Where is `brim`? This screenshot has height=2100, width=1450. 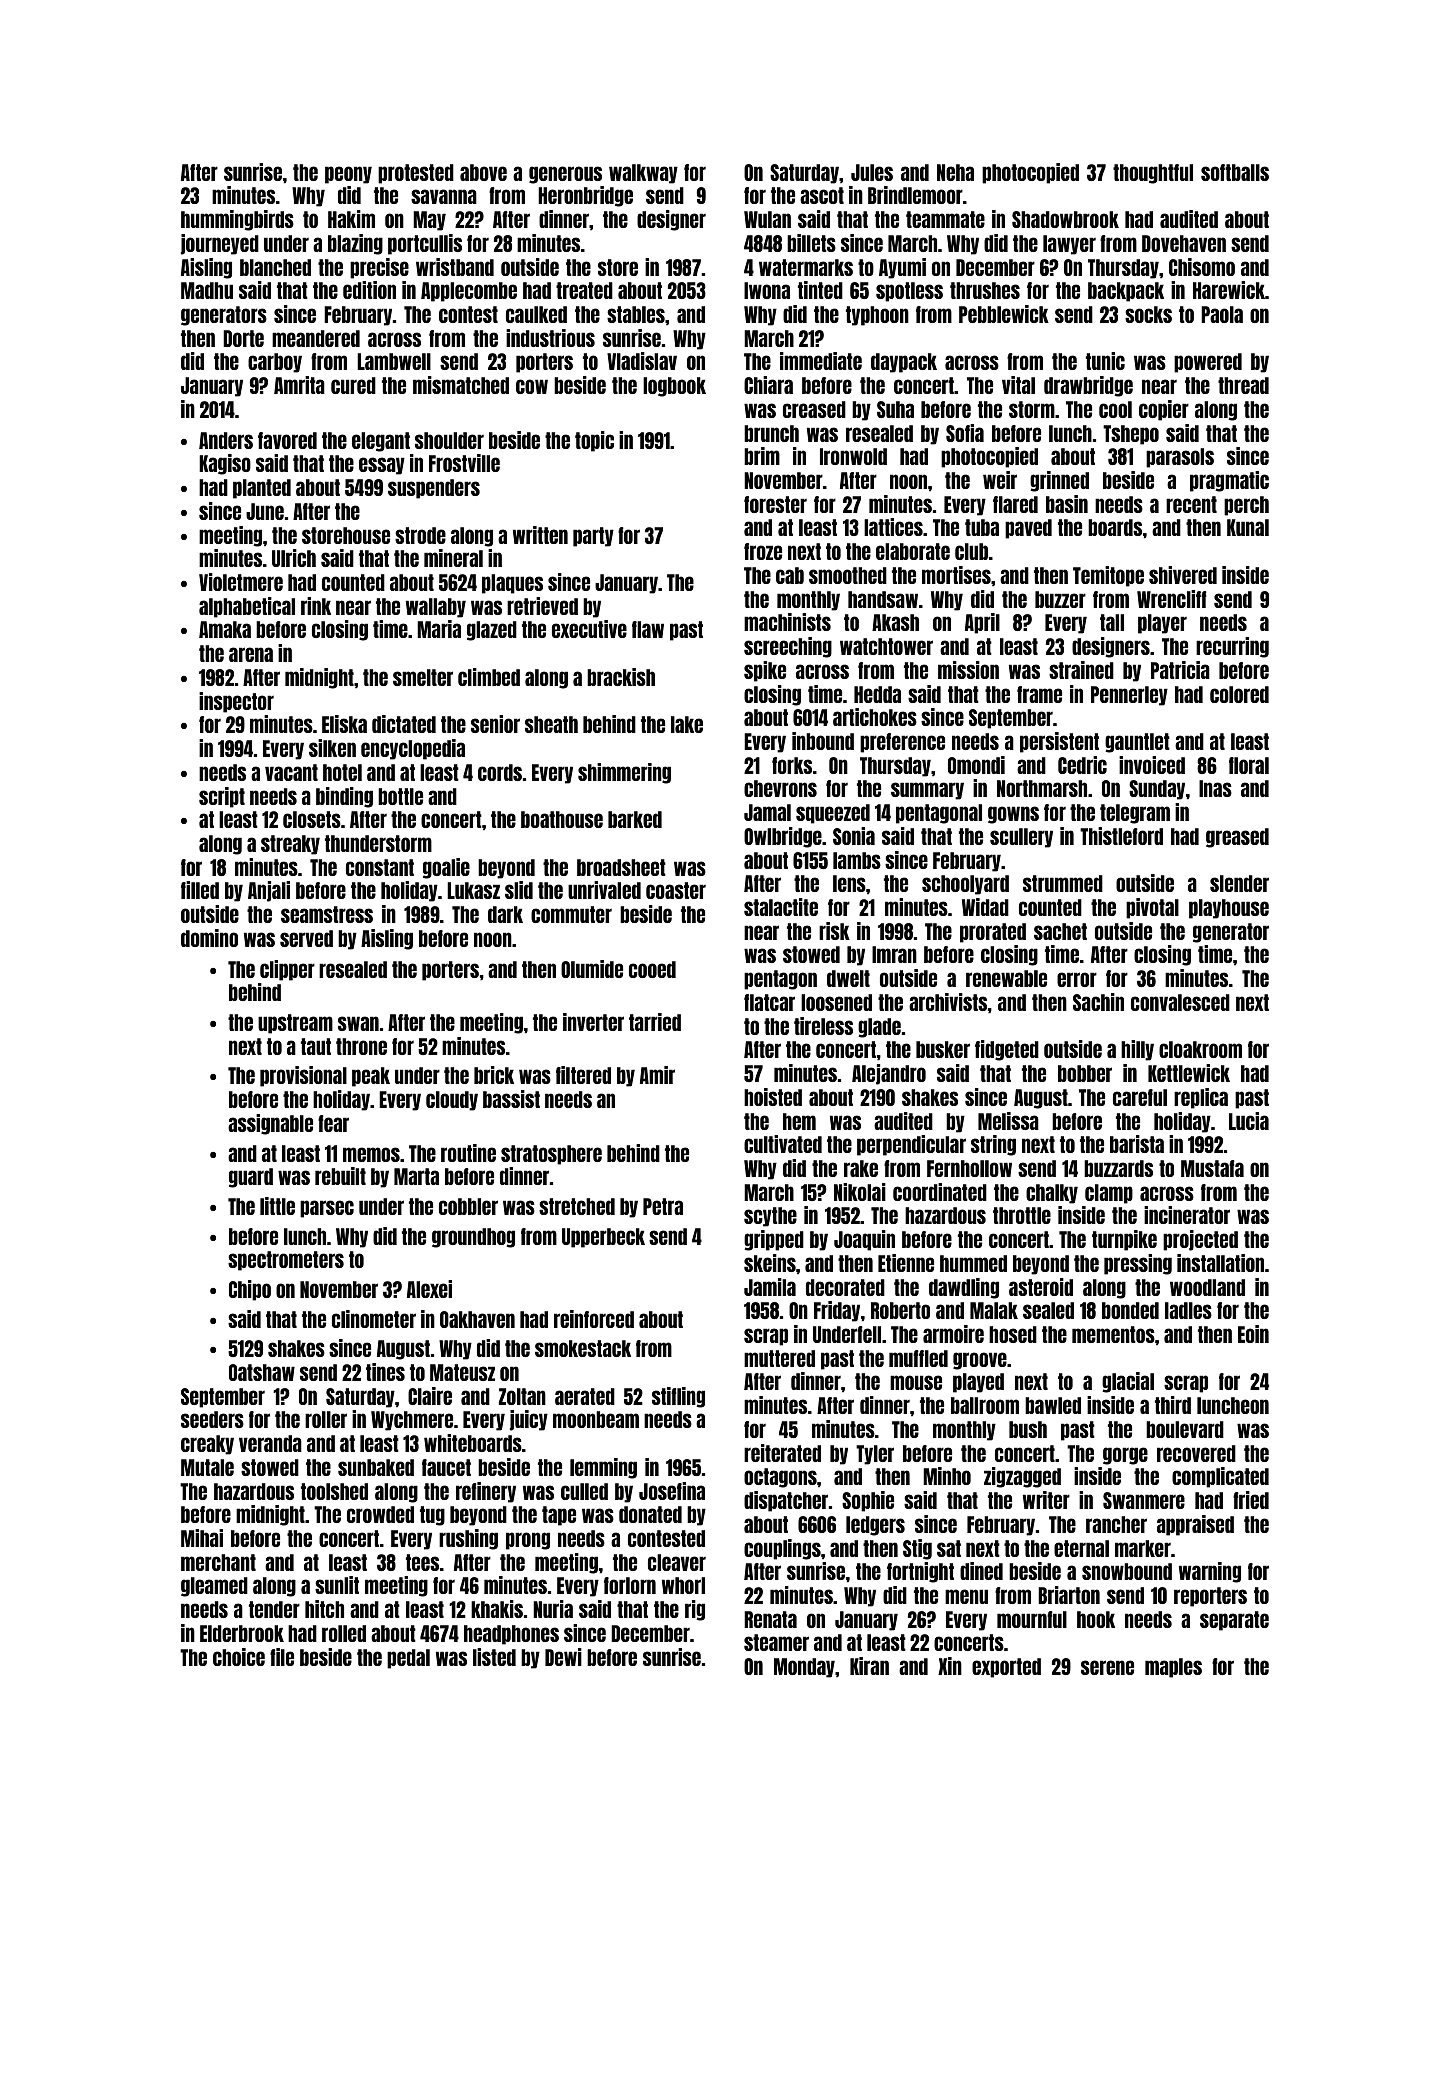 brim is located at coordinates (762, 456).
